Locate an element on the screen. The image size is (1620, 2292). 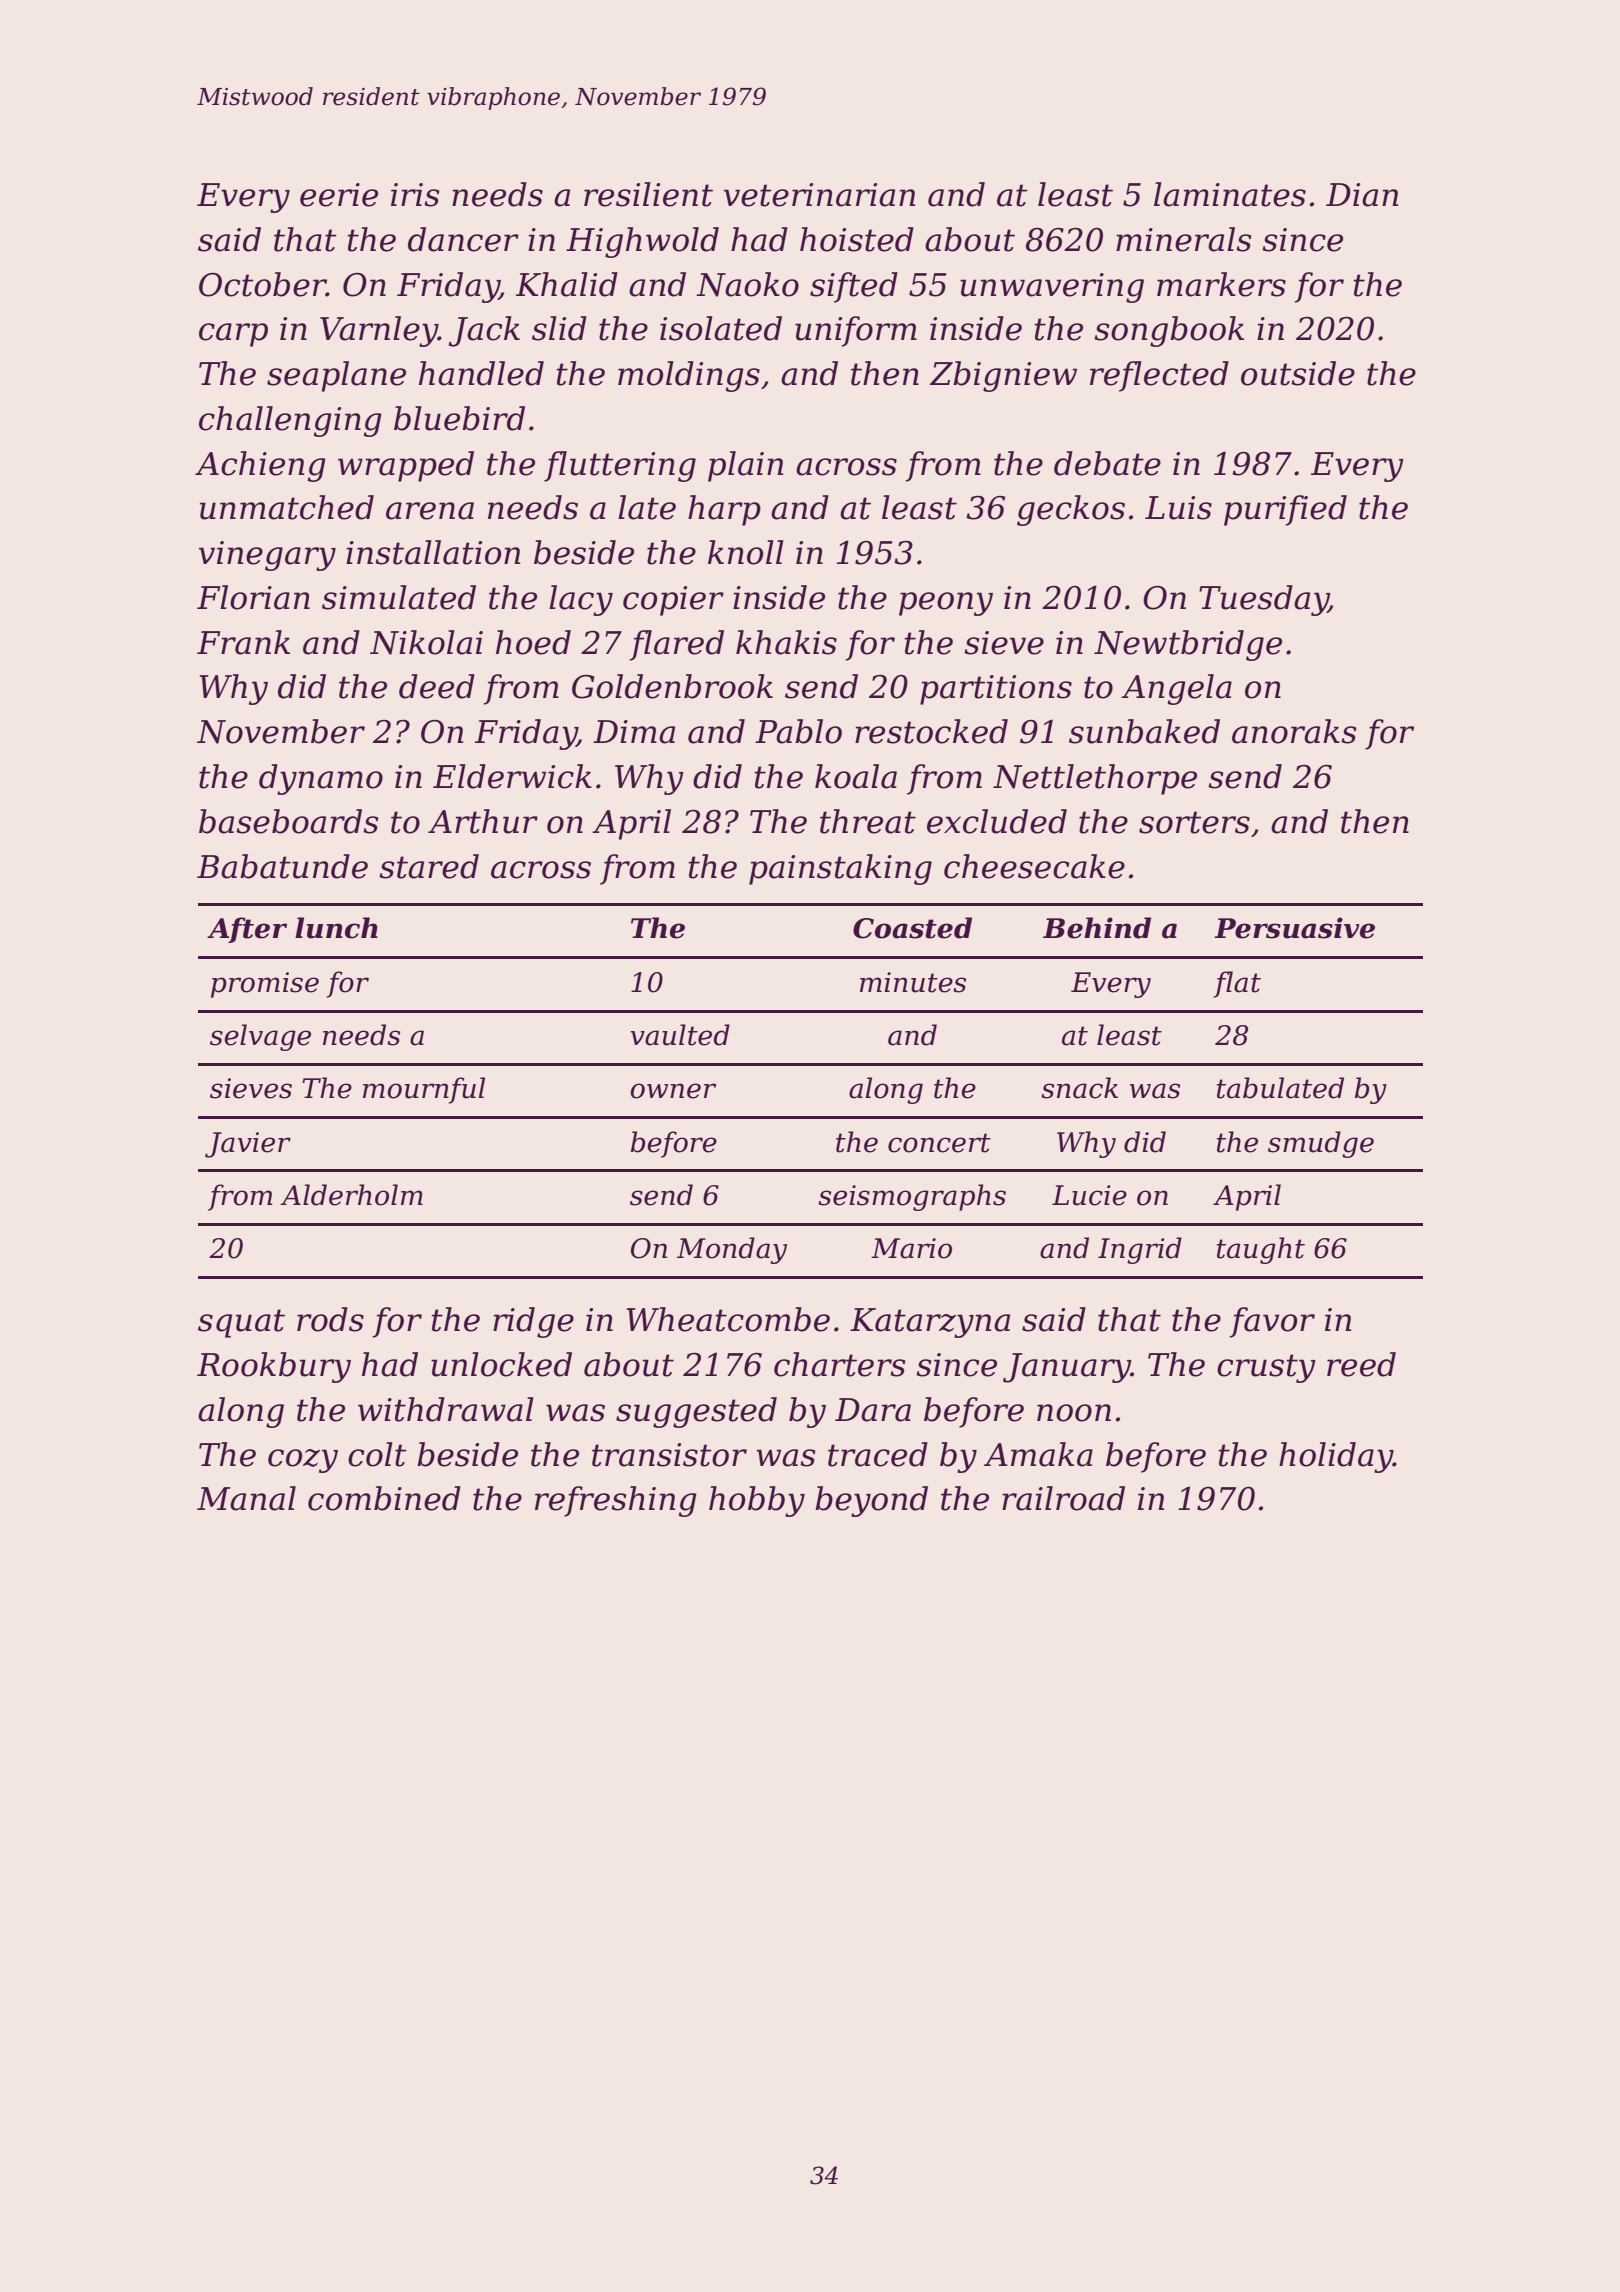
veterinarian is located at coordinates (819, 195).
